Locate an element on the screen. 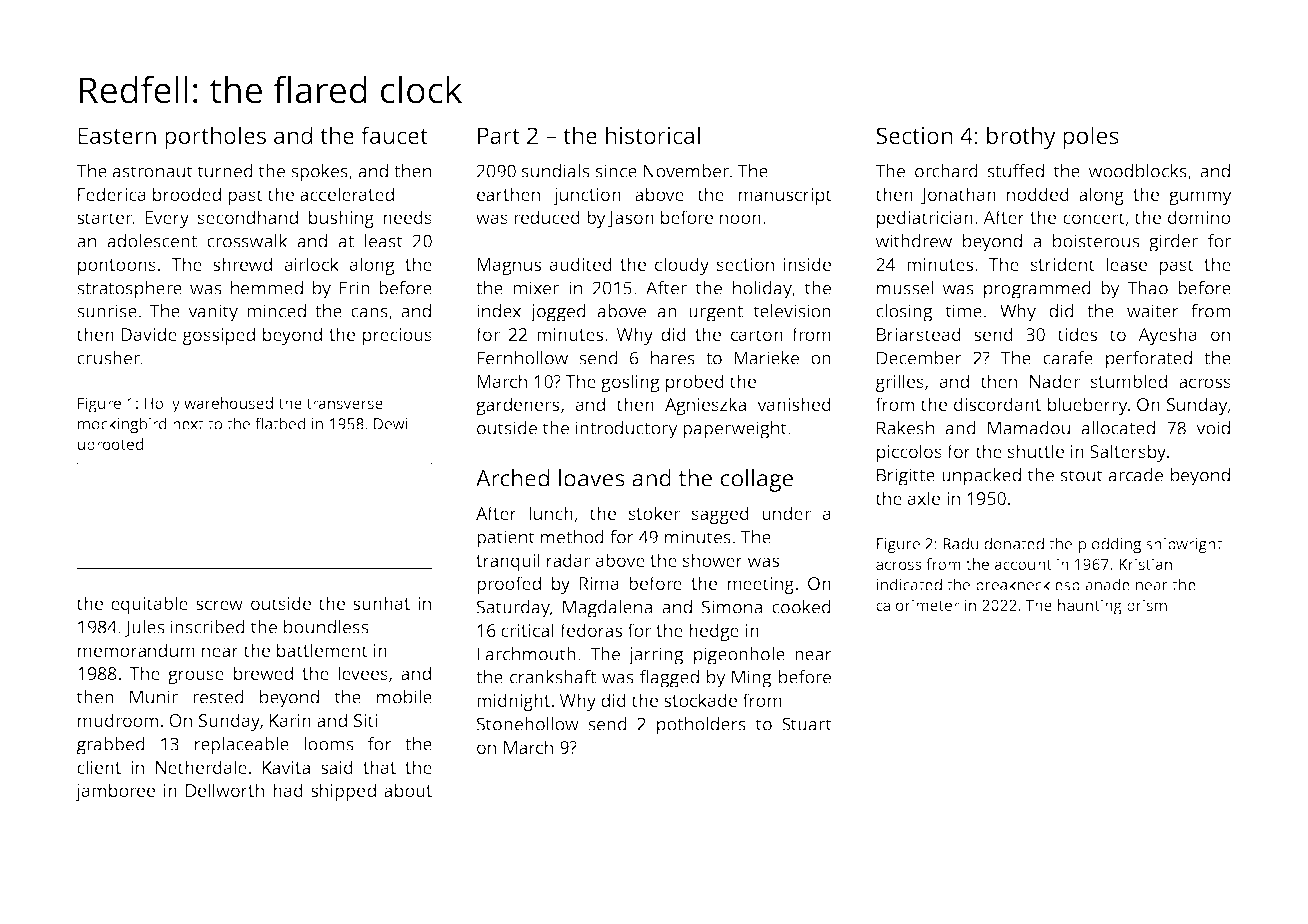 This screenshot has width=1308, height=924. Rima is located at coordinates (599, 583).
